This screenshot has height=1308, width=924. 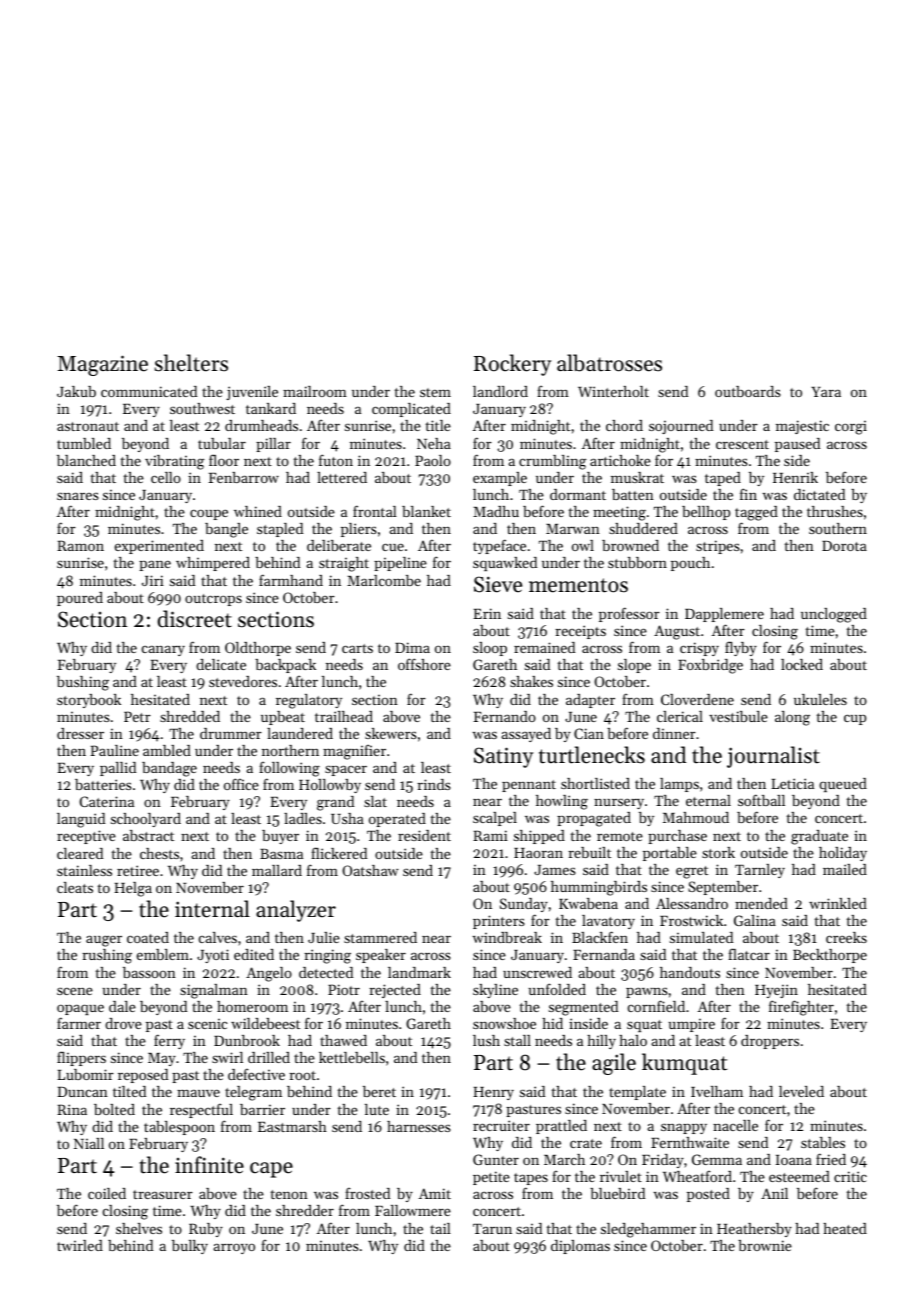 What do you see at coordinates (354, 752) in the screenshot?
I see `magnifier` at bounding box center [354, 752].
